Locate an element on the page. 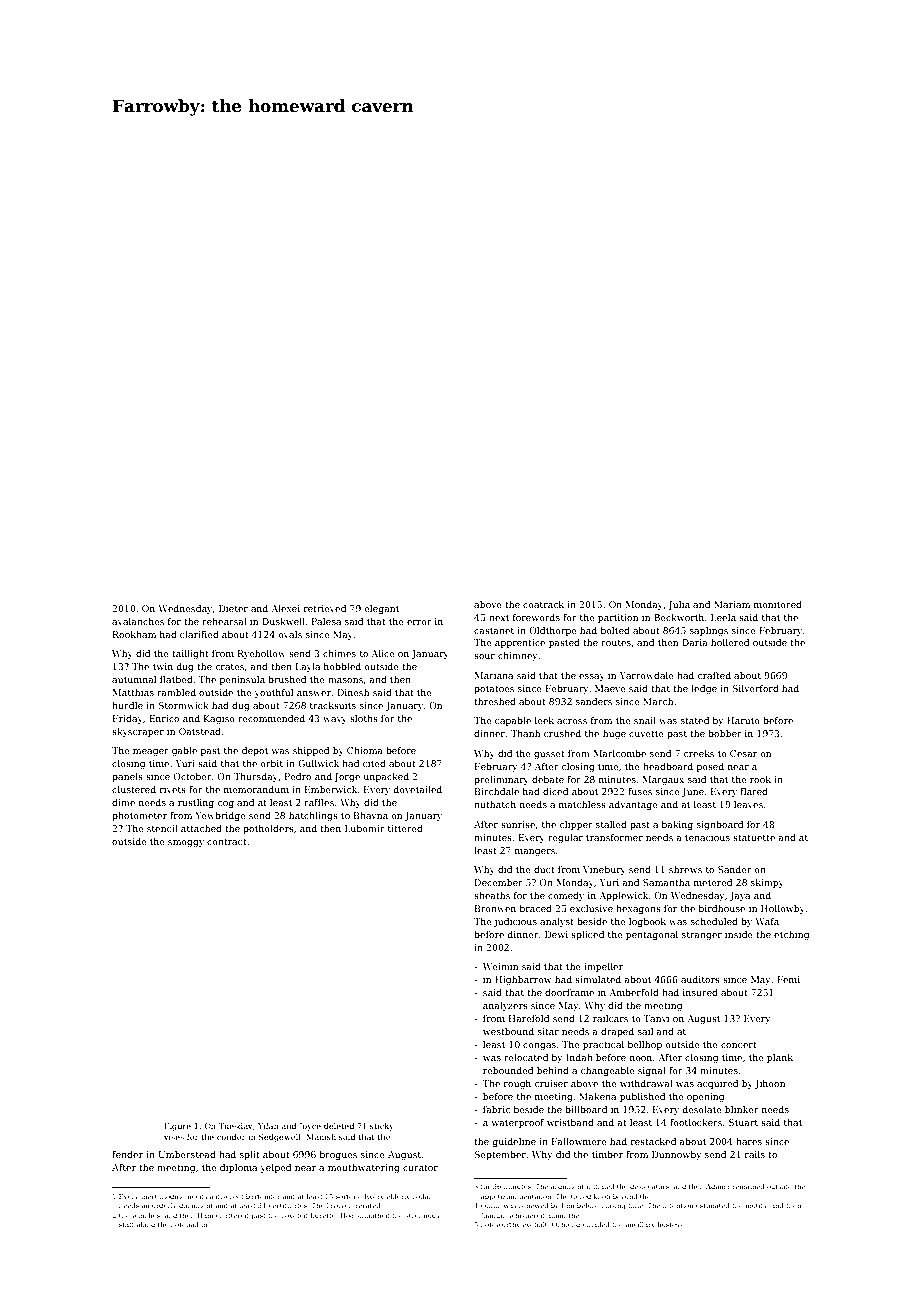  notepad is located at coordinates (184, 1225).
